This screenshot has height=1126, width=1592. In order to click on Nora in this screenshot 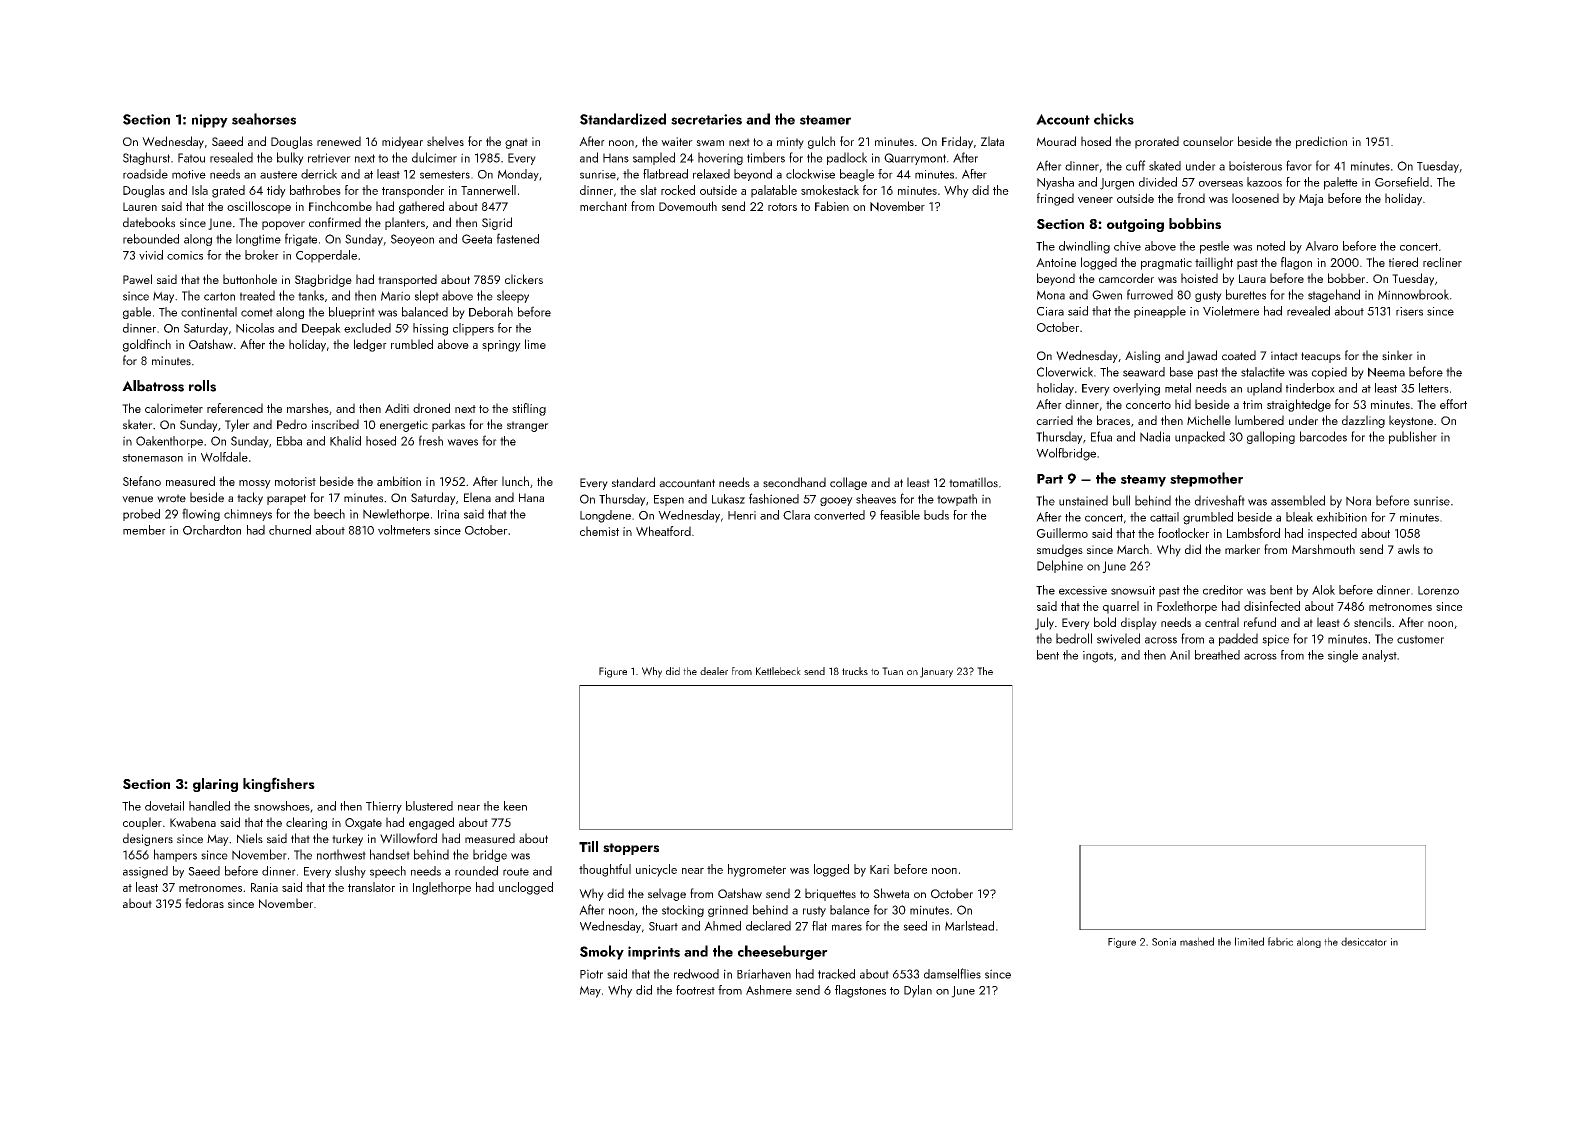, I will do `click(1358, 501)`.
